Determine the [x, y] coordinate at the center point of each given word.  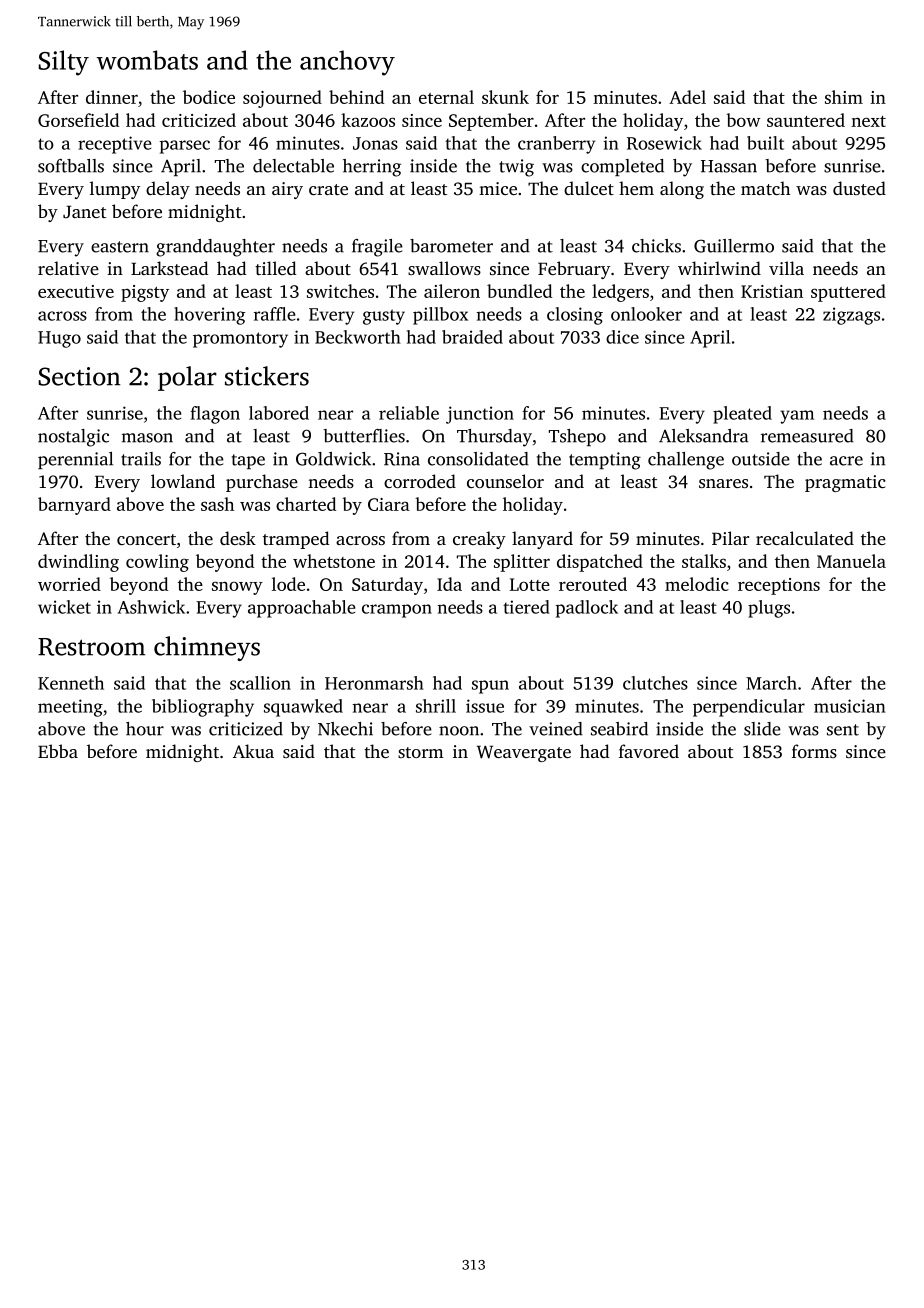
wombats [147, 60]
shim [844, 97]
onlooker [646, 314]
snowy [237, 588]
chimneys [207, 648]
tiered [526, 607]
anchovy [347, 63]
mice [498, 188]
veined [556, 729]
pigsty [145, 293]
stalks [704, 561]
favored [649, 751]
